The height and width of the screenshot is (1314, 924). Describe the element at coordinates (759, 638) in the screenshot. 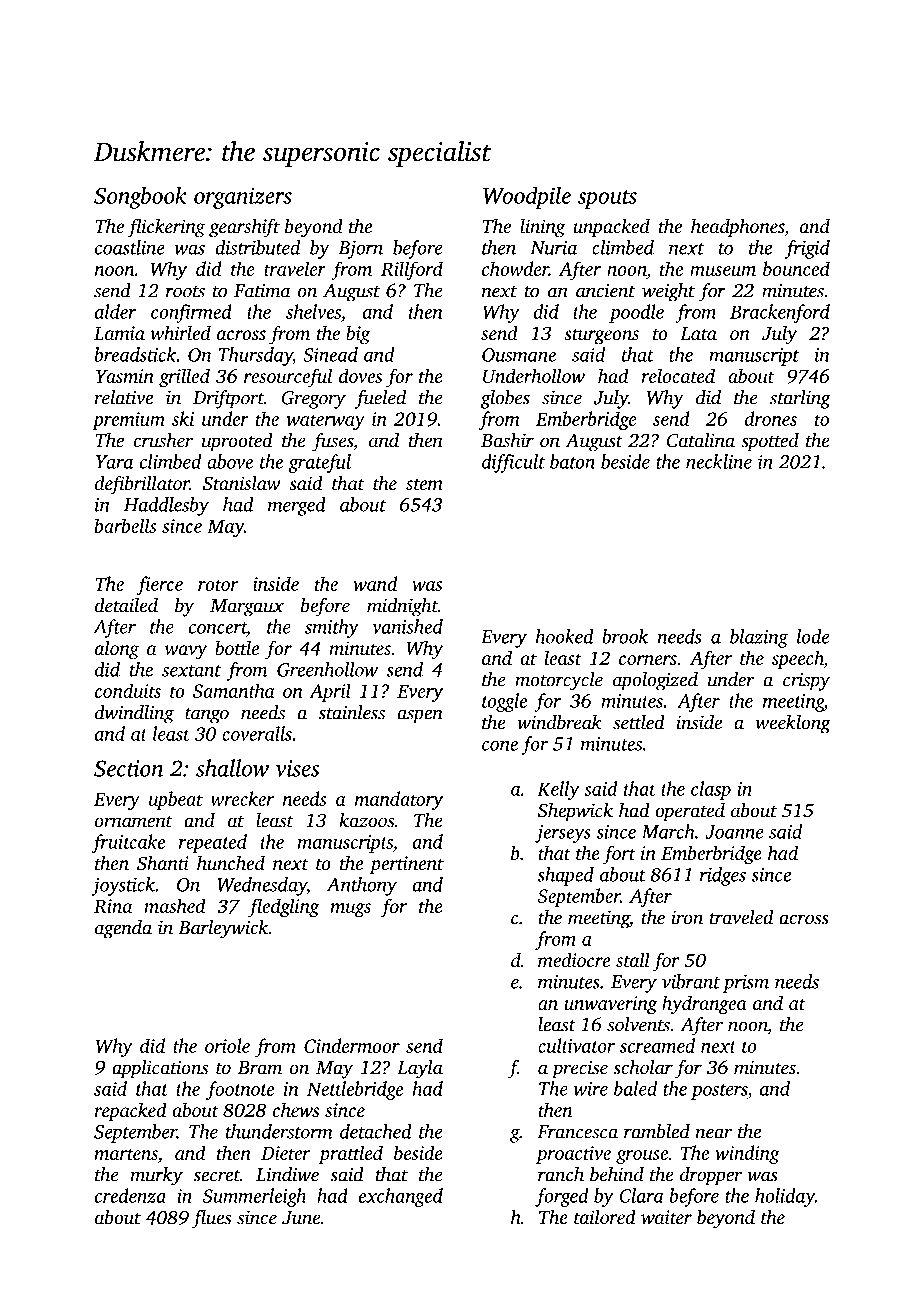

I see `blazing` at that location.
